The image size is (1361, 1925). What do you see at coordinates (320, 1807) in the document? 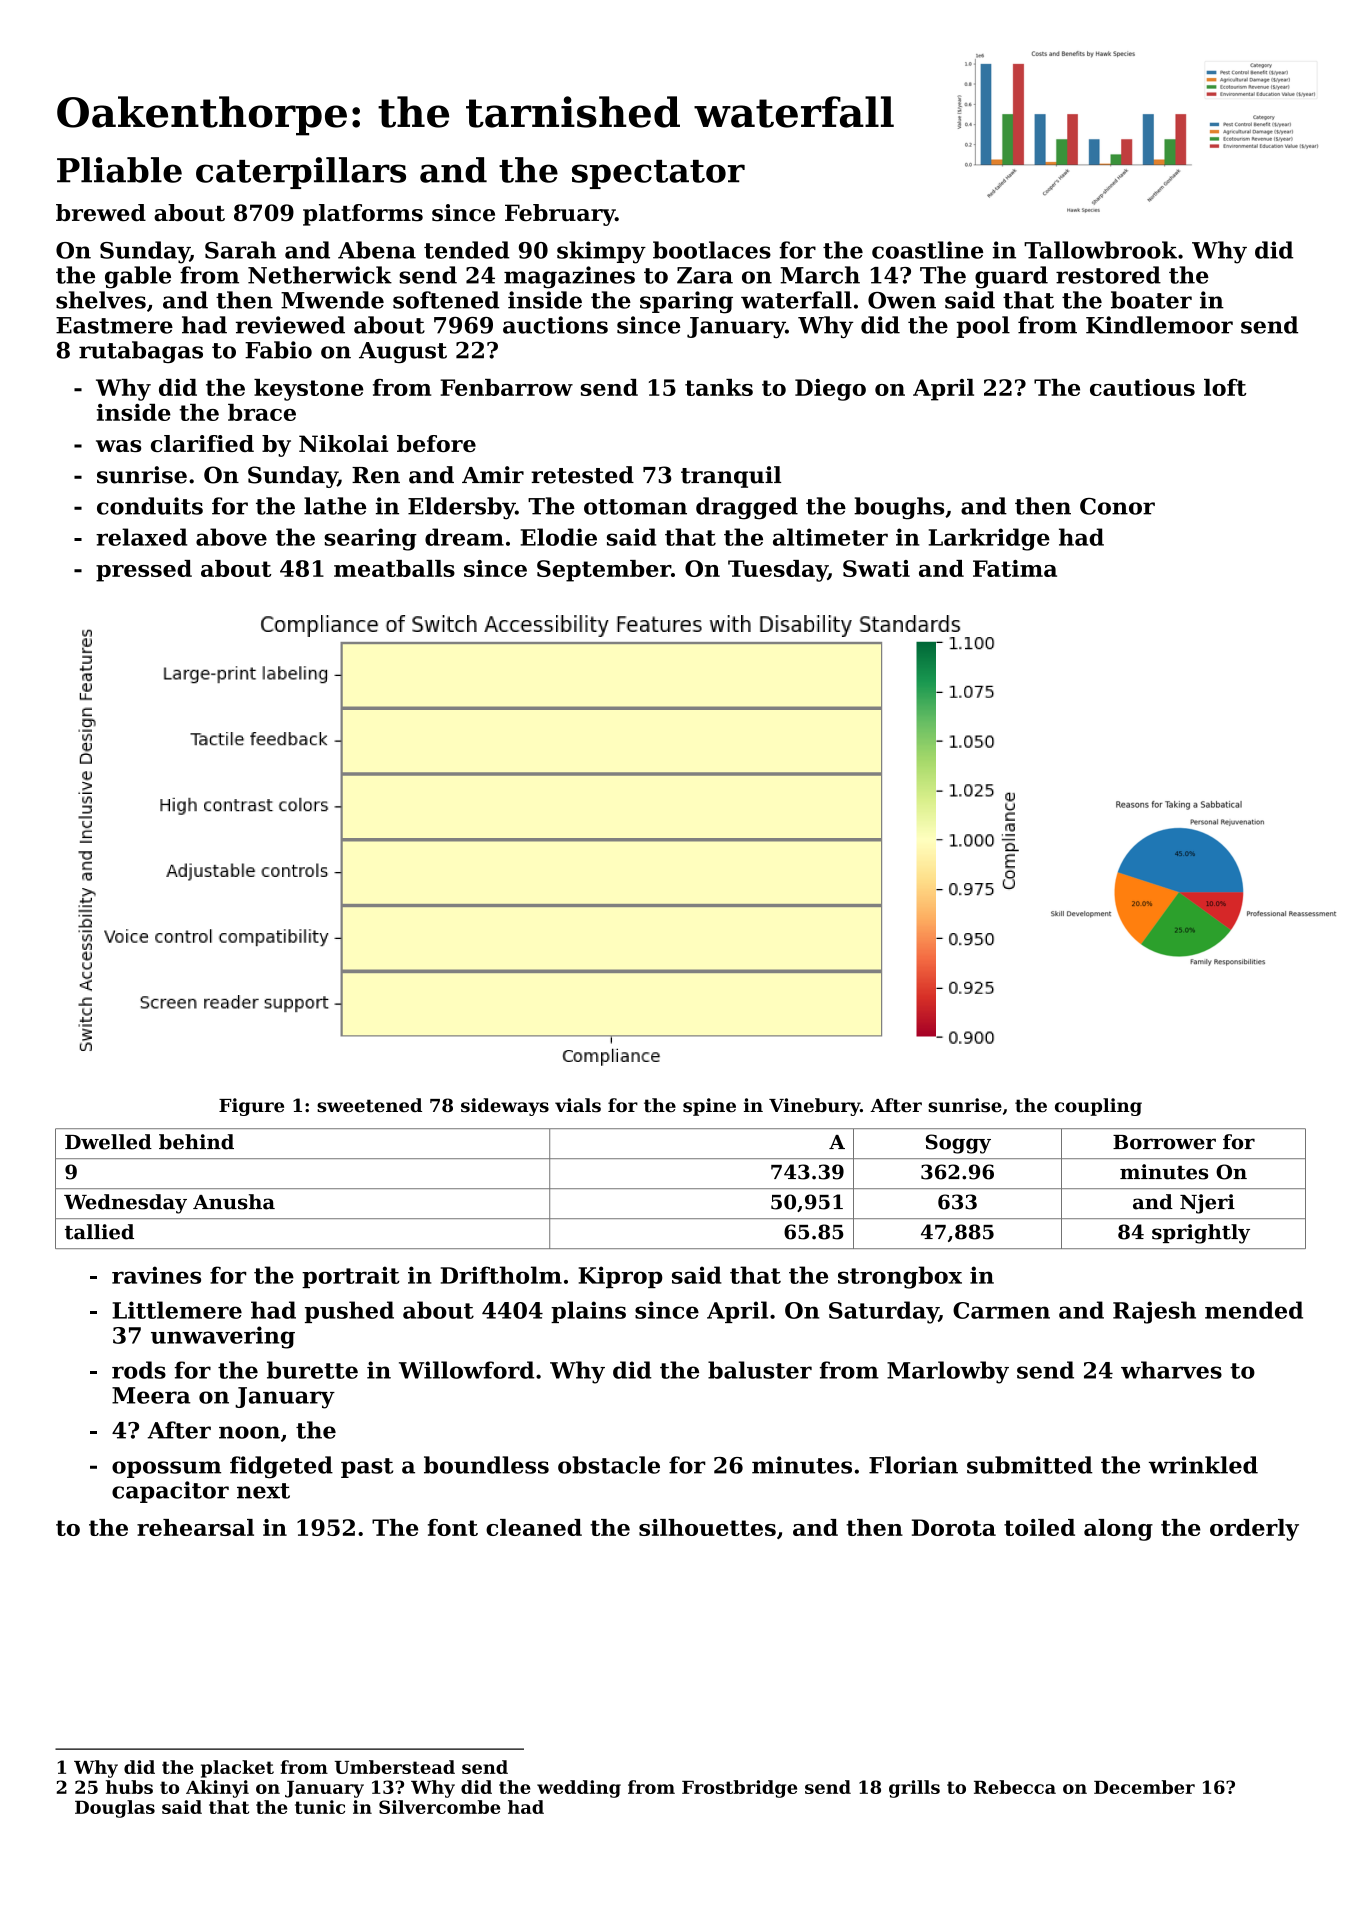
I see `tunic` at bounding box center [320, 1807].
